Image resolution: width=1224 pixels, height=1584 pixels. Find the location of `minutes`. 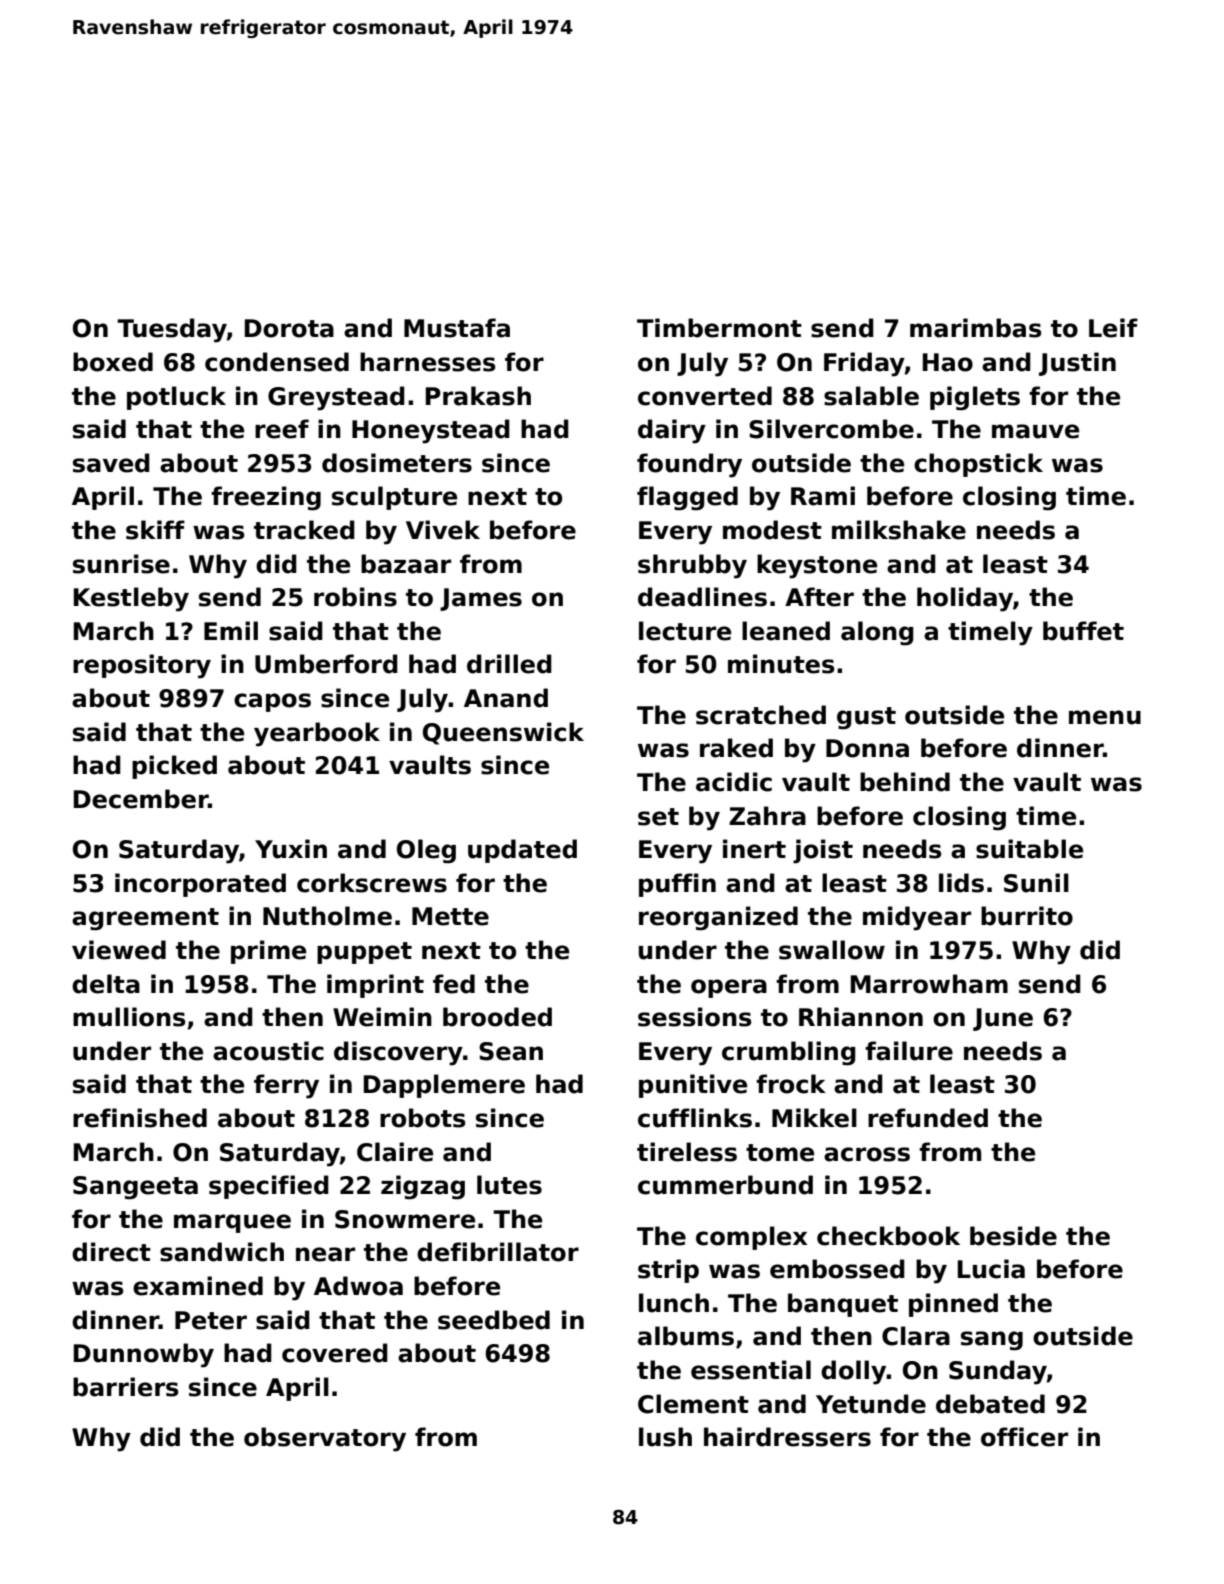

minutes is located at coordinates (781, 664).
